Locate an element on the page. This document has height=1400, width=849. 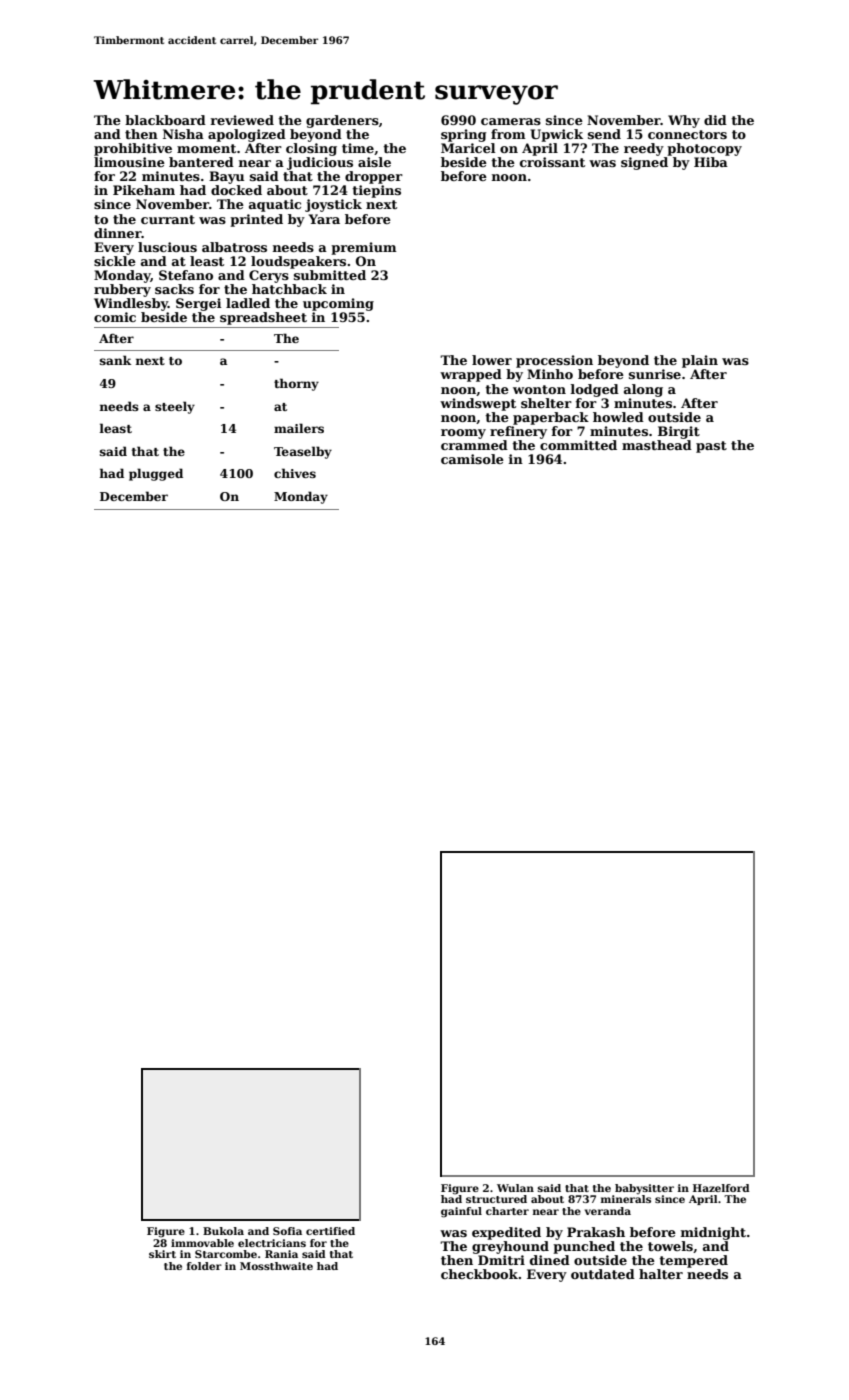
camisole is located at coordinates (472, 459).
